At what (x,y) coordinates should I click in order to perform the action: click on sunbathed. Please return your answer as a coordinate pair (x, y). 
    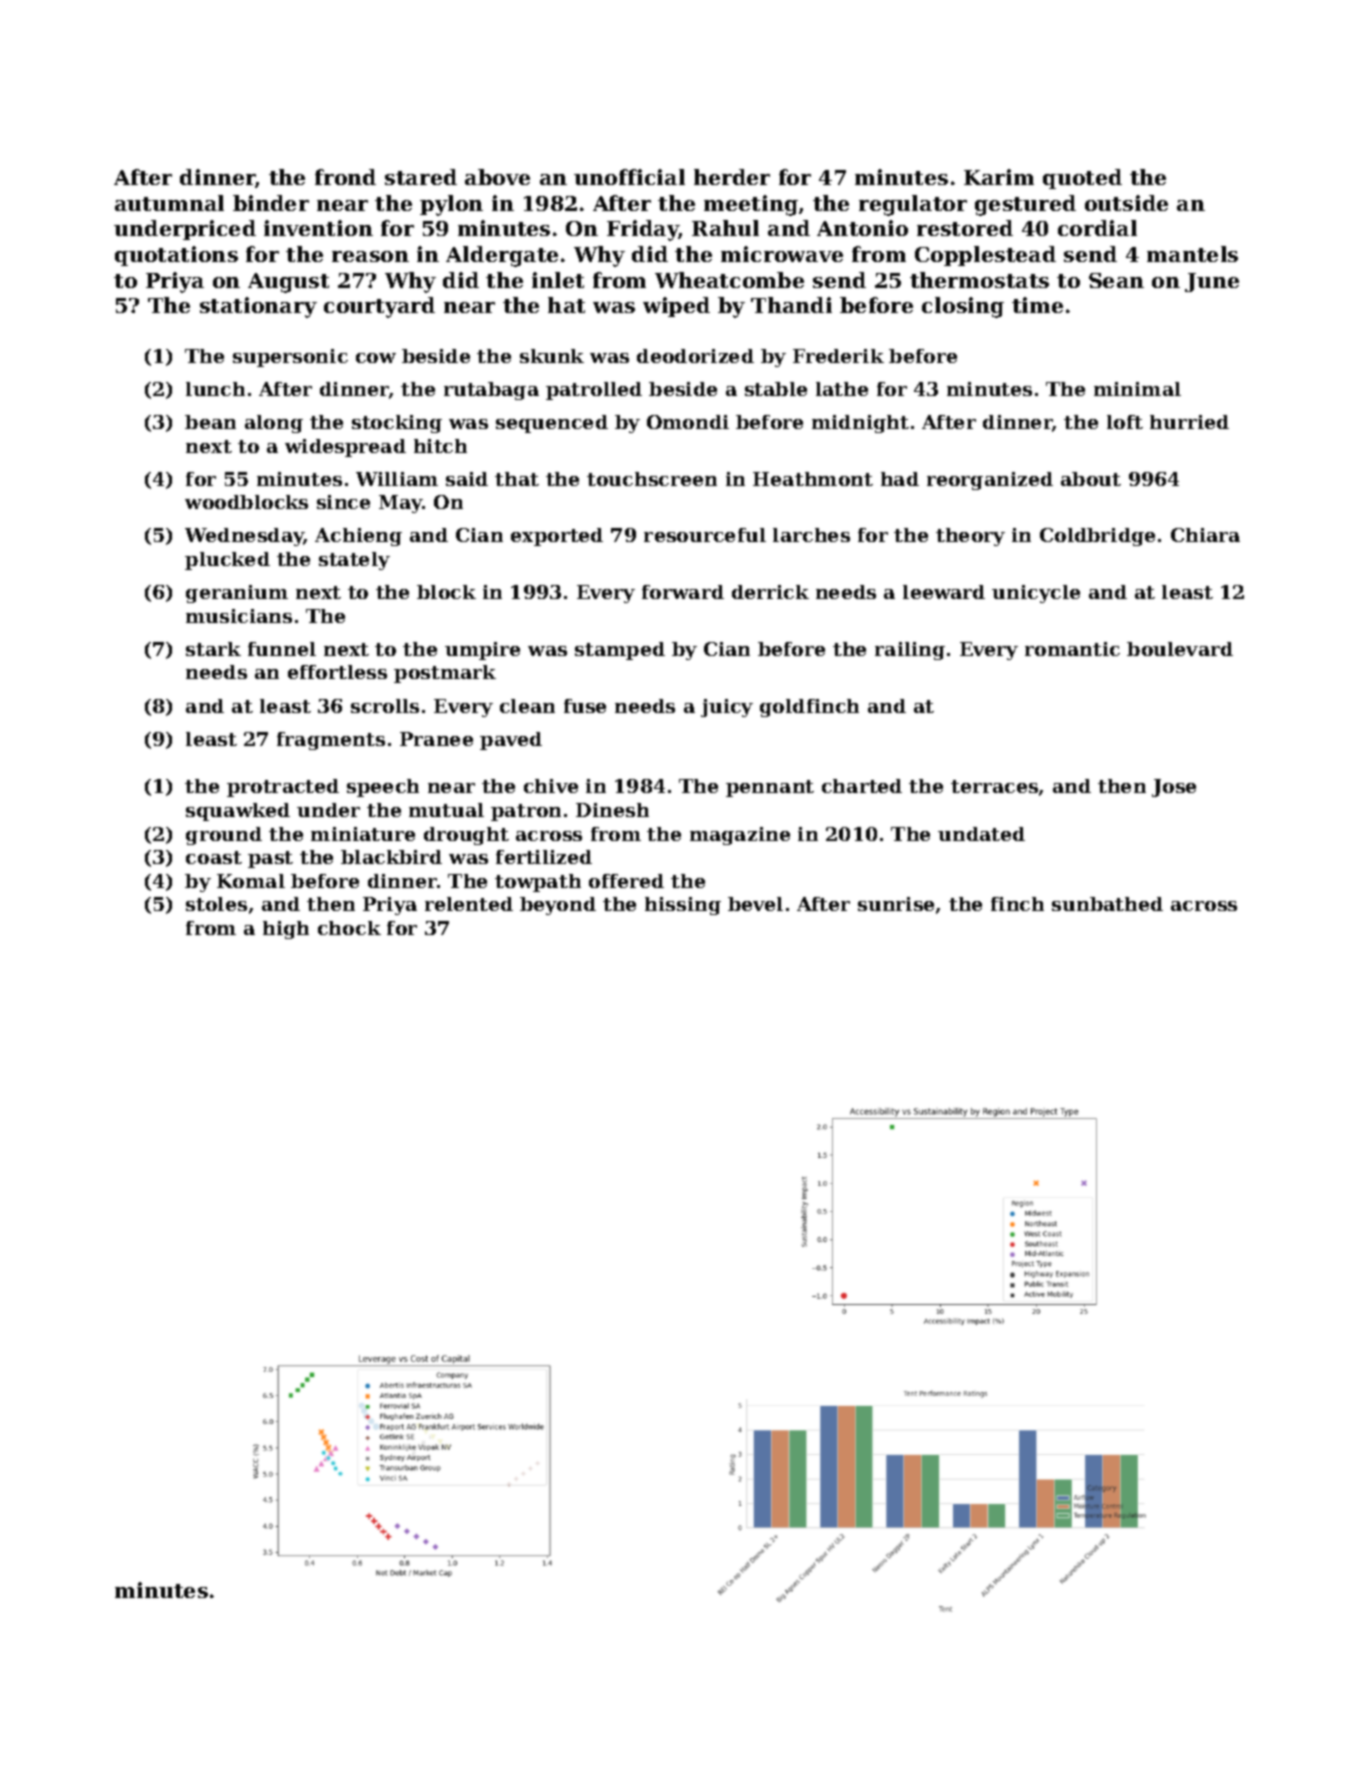
    Looking at the image, I should click on (1107, 904).
